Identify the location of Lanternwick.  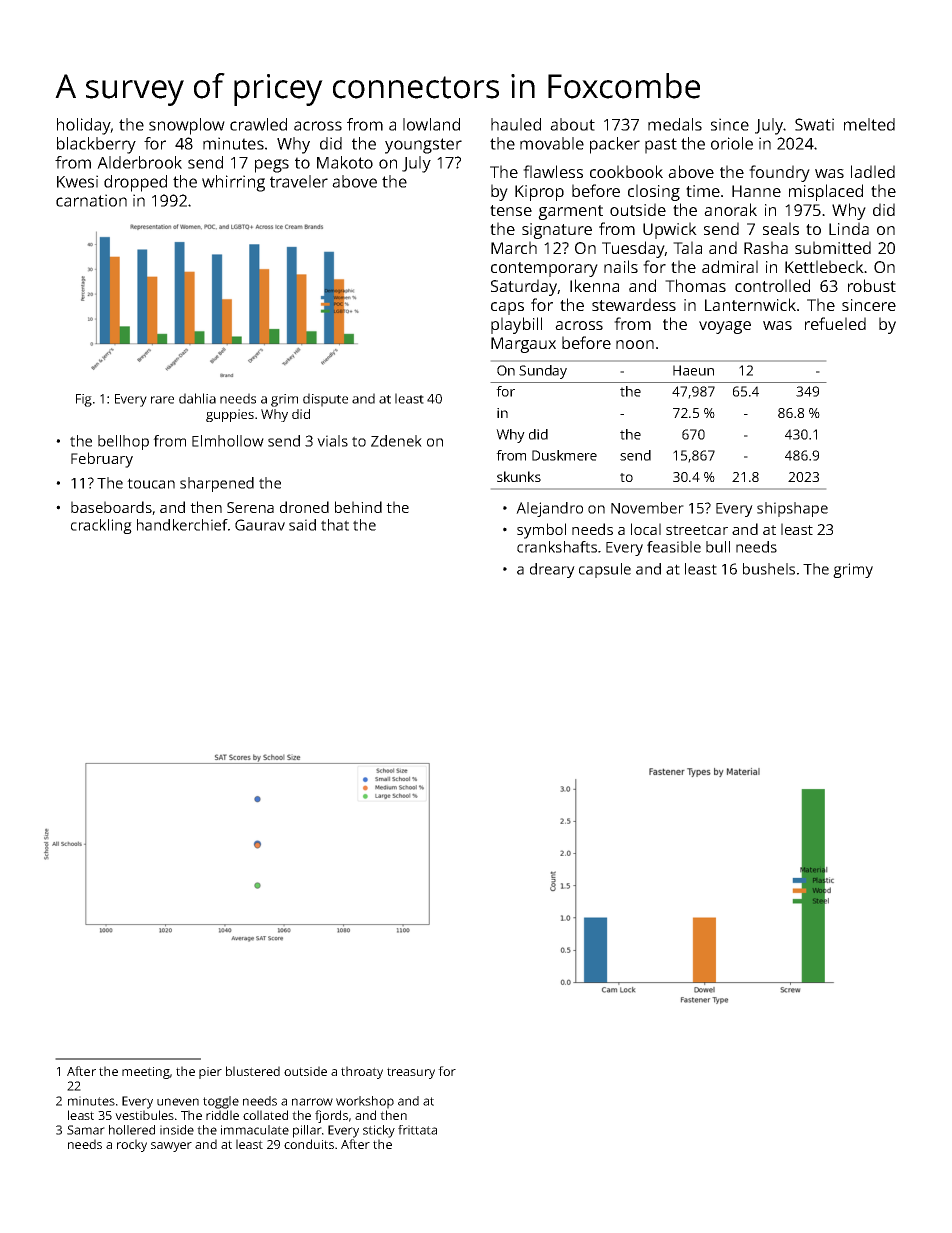
(750, 304).
